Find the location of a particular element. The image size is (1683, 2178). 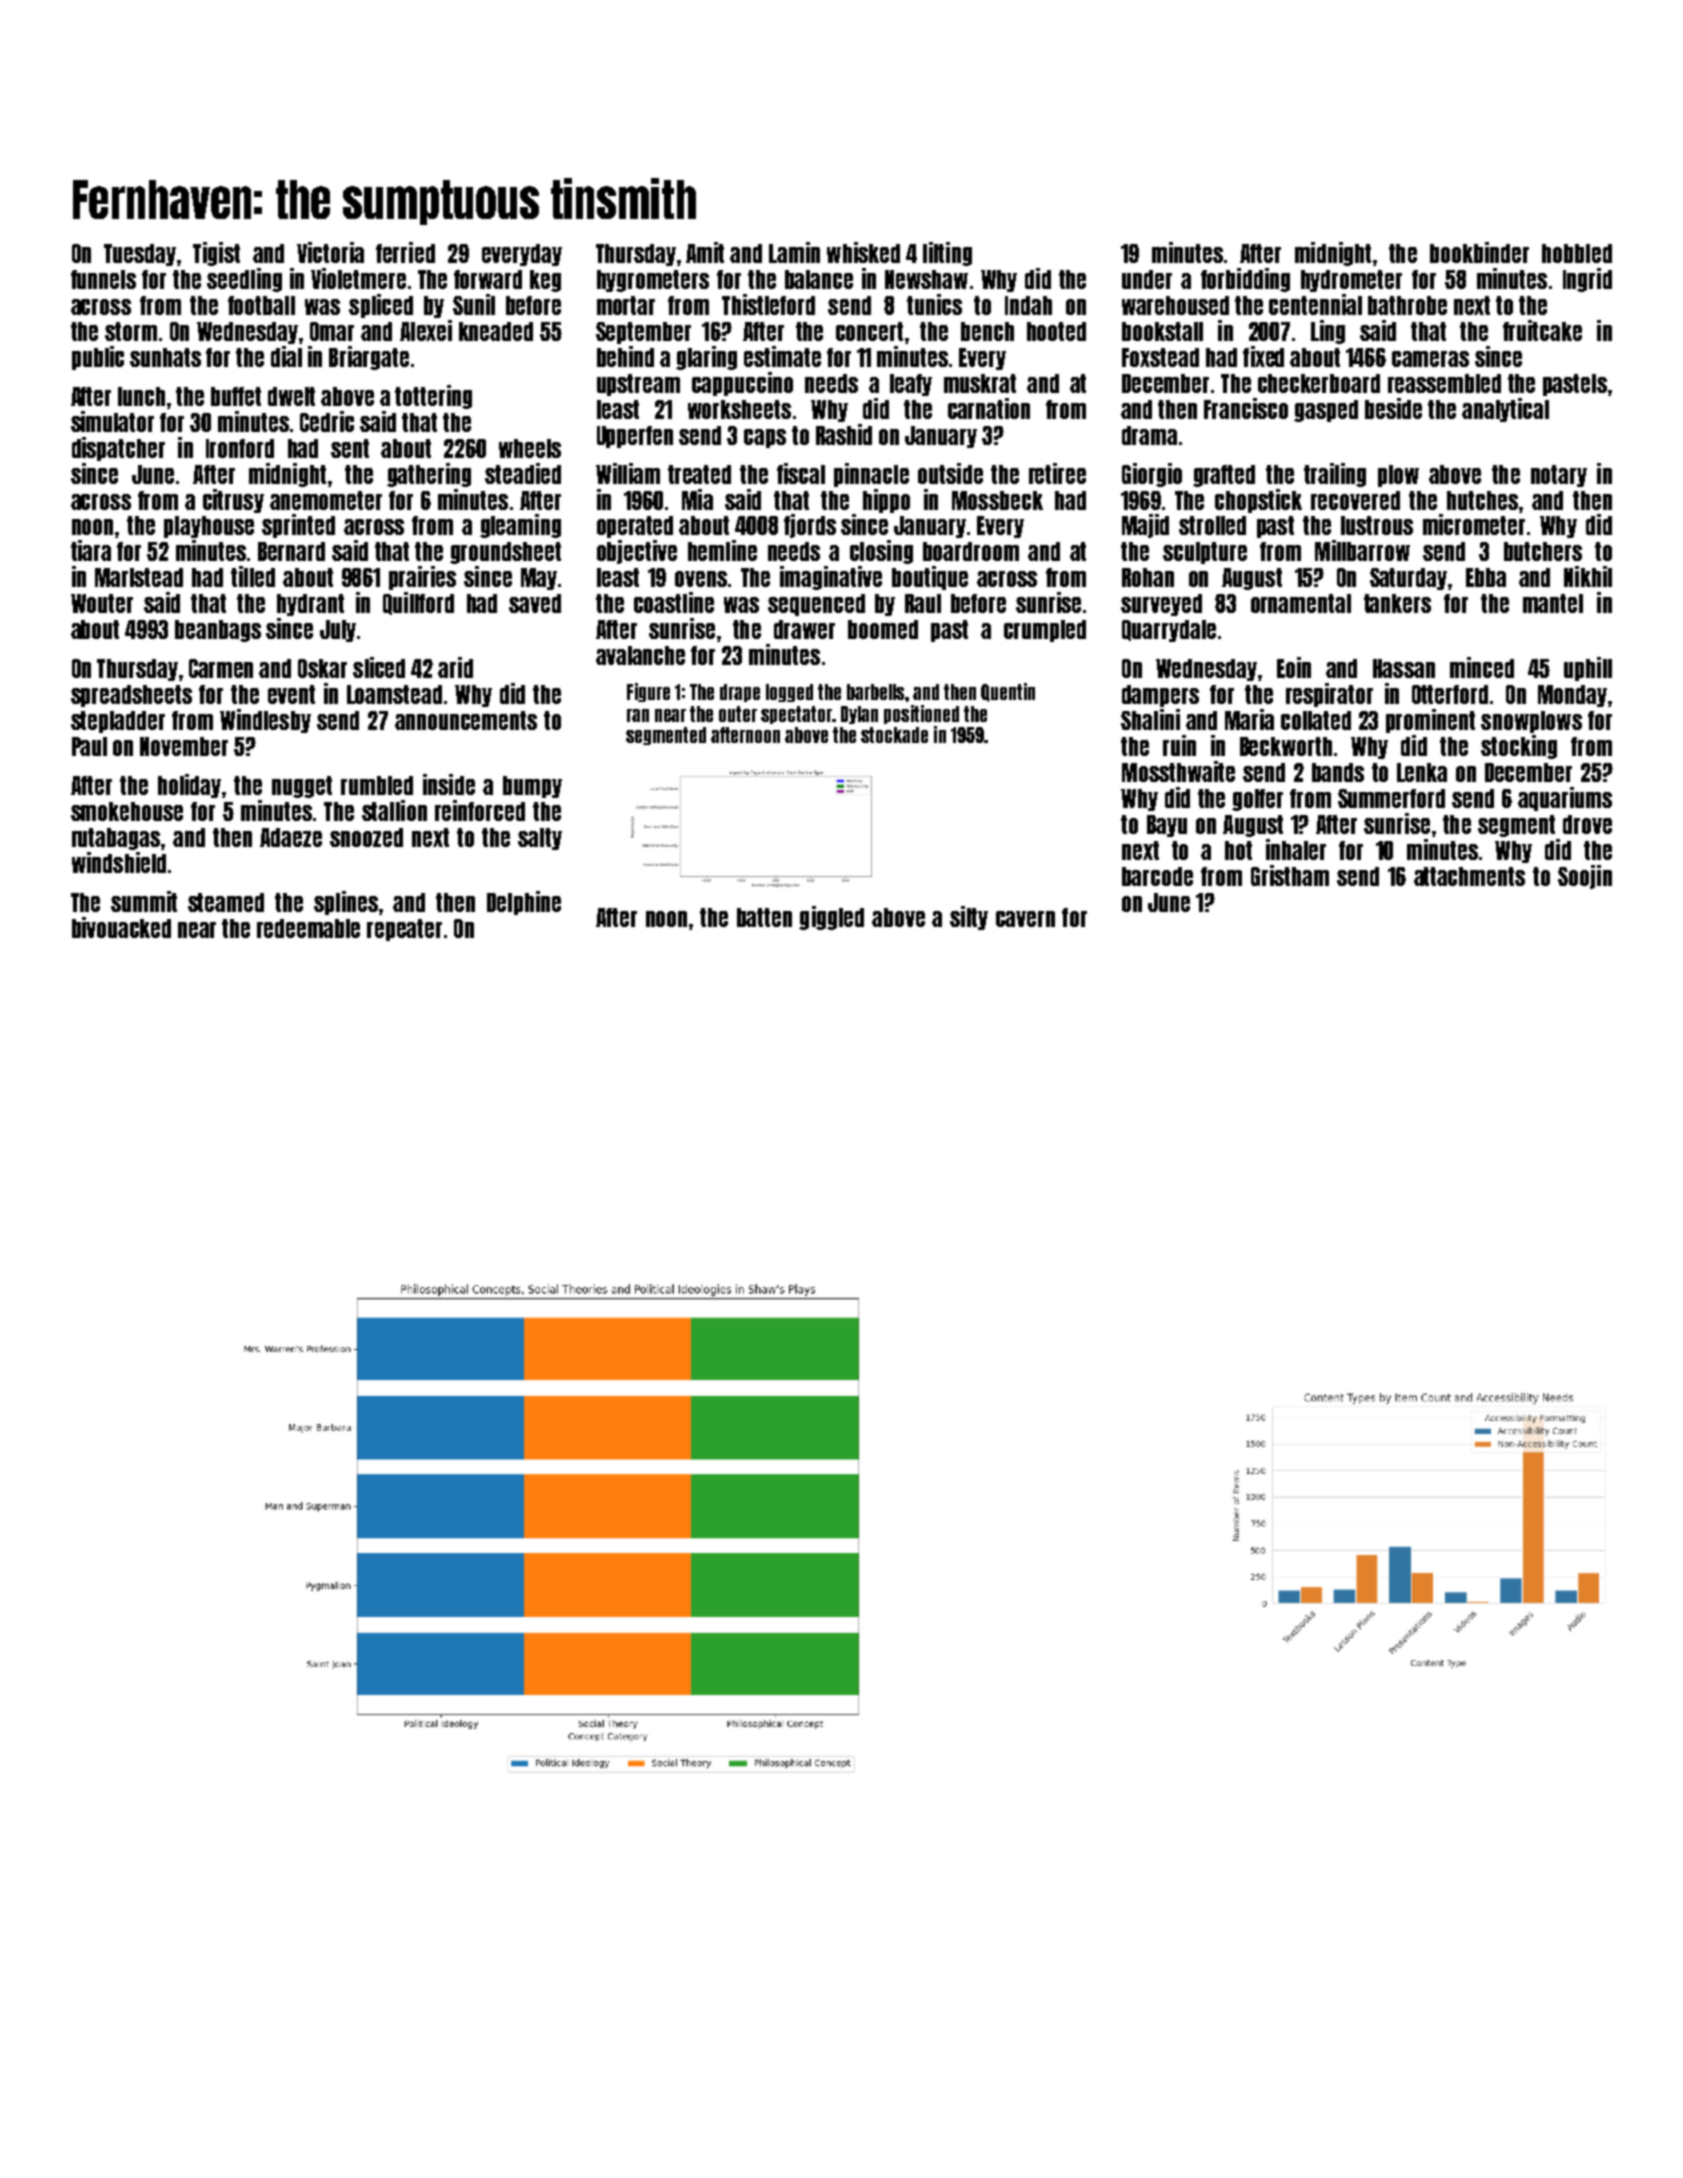

barcode is located at coordinates (1157, 876).
